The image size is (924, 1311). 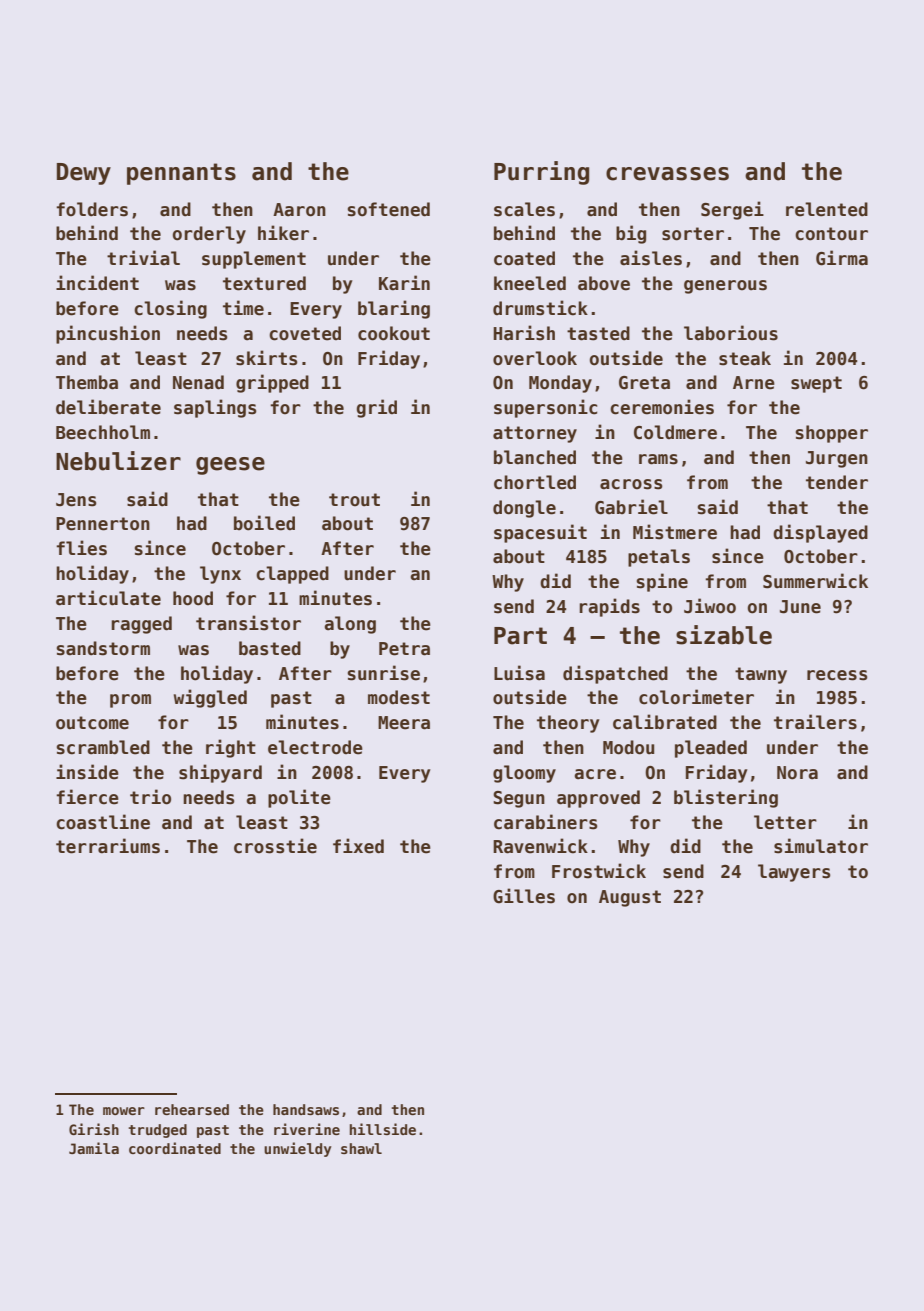 What do you see at coordinates (827, 209) in the page?
I see `relented` at bounding box center [827, 209].
